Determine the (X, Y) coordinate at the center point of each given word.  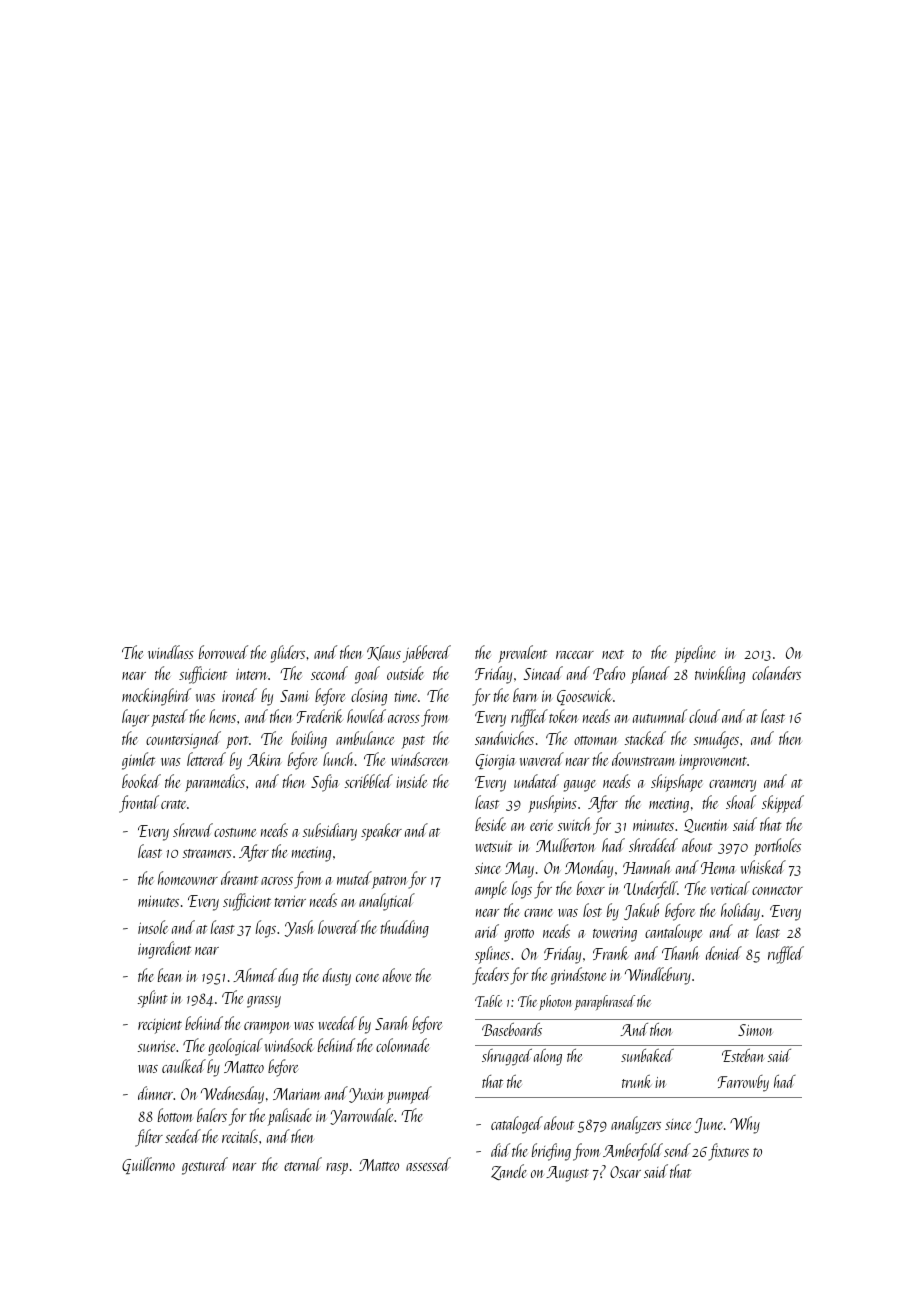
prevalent (522, 654)
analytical (387, 902)
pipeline (695, 654)
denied (724, 953)
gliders (288, 654)
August (567, 1174)
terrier (290, 901)
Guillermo (148, 1165)
